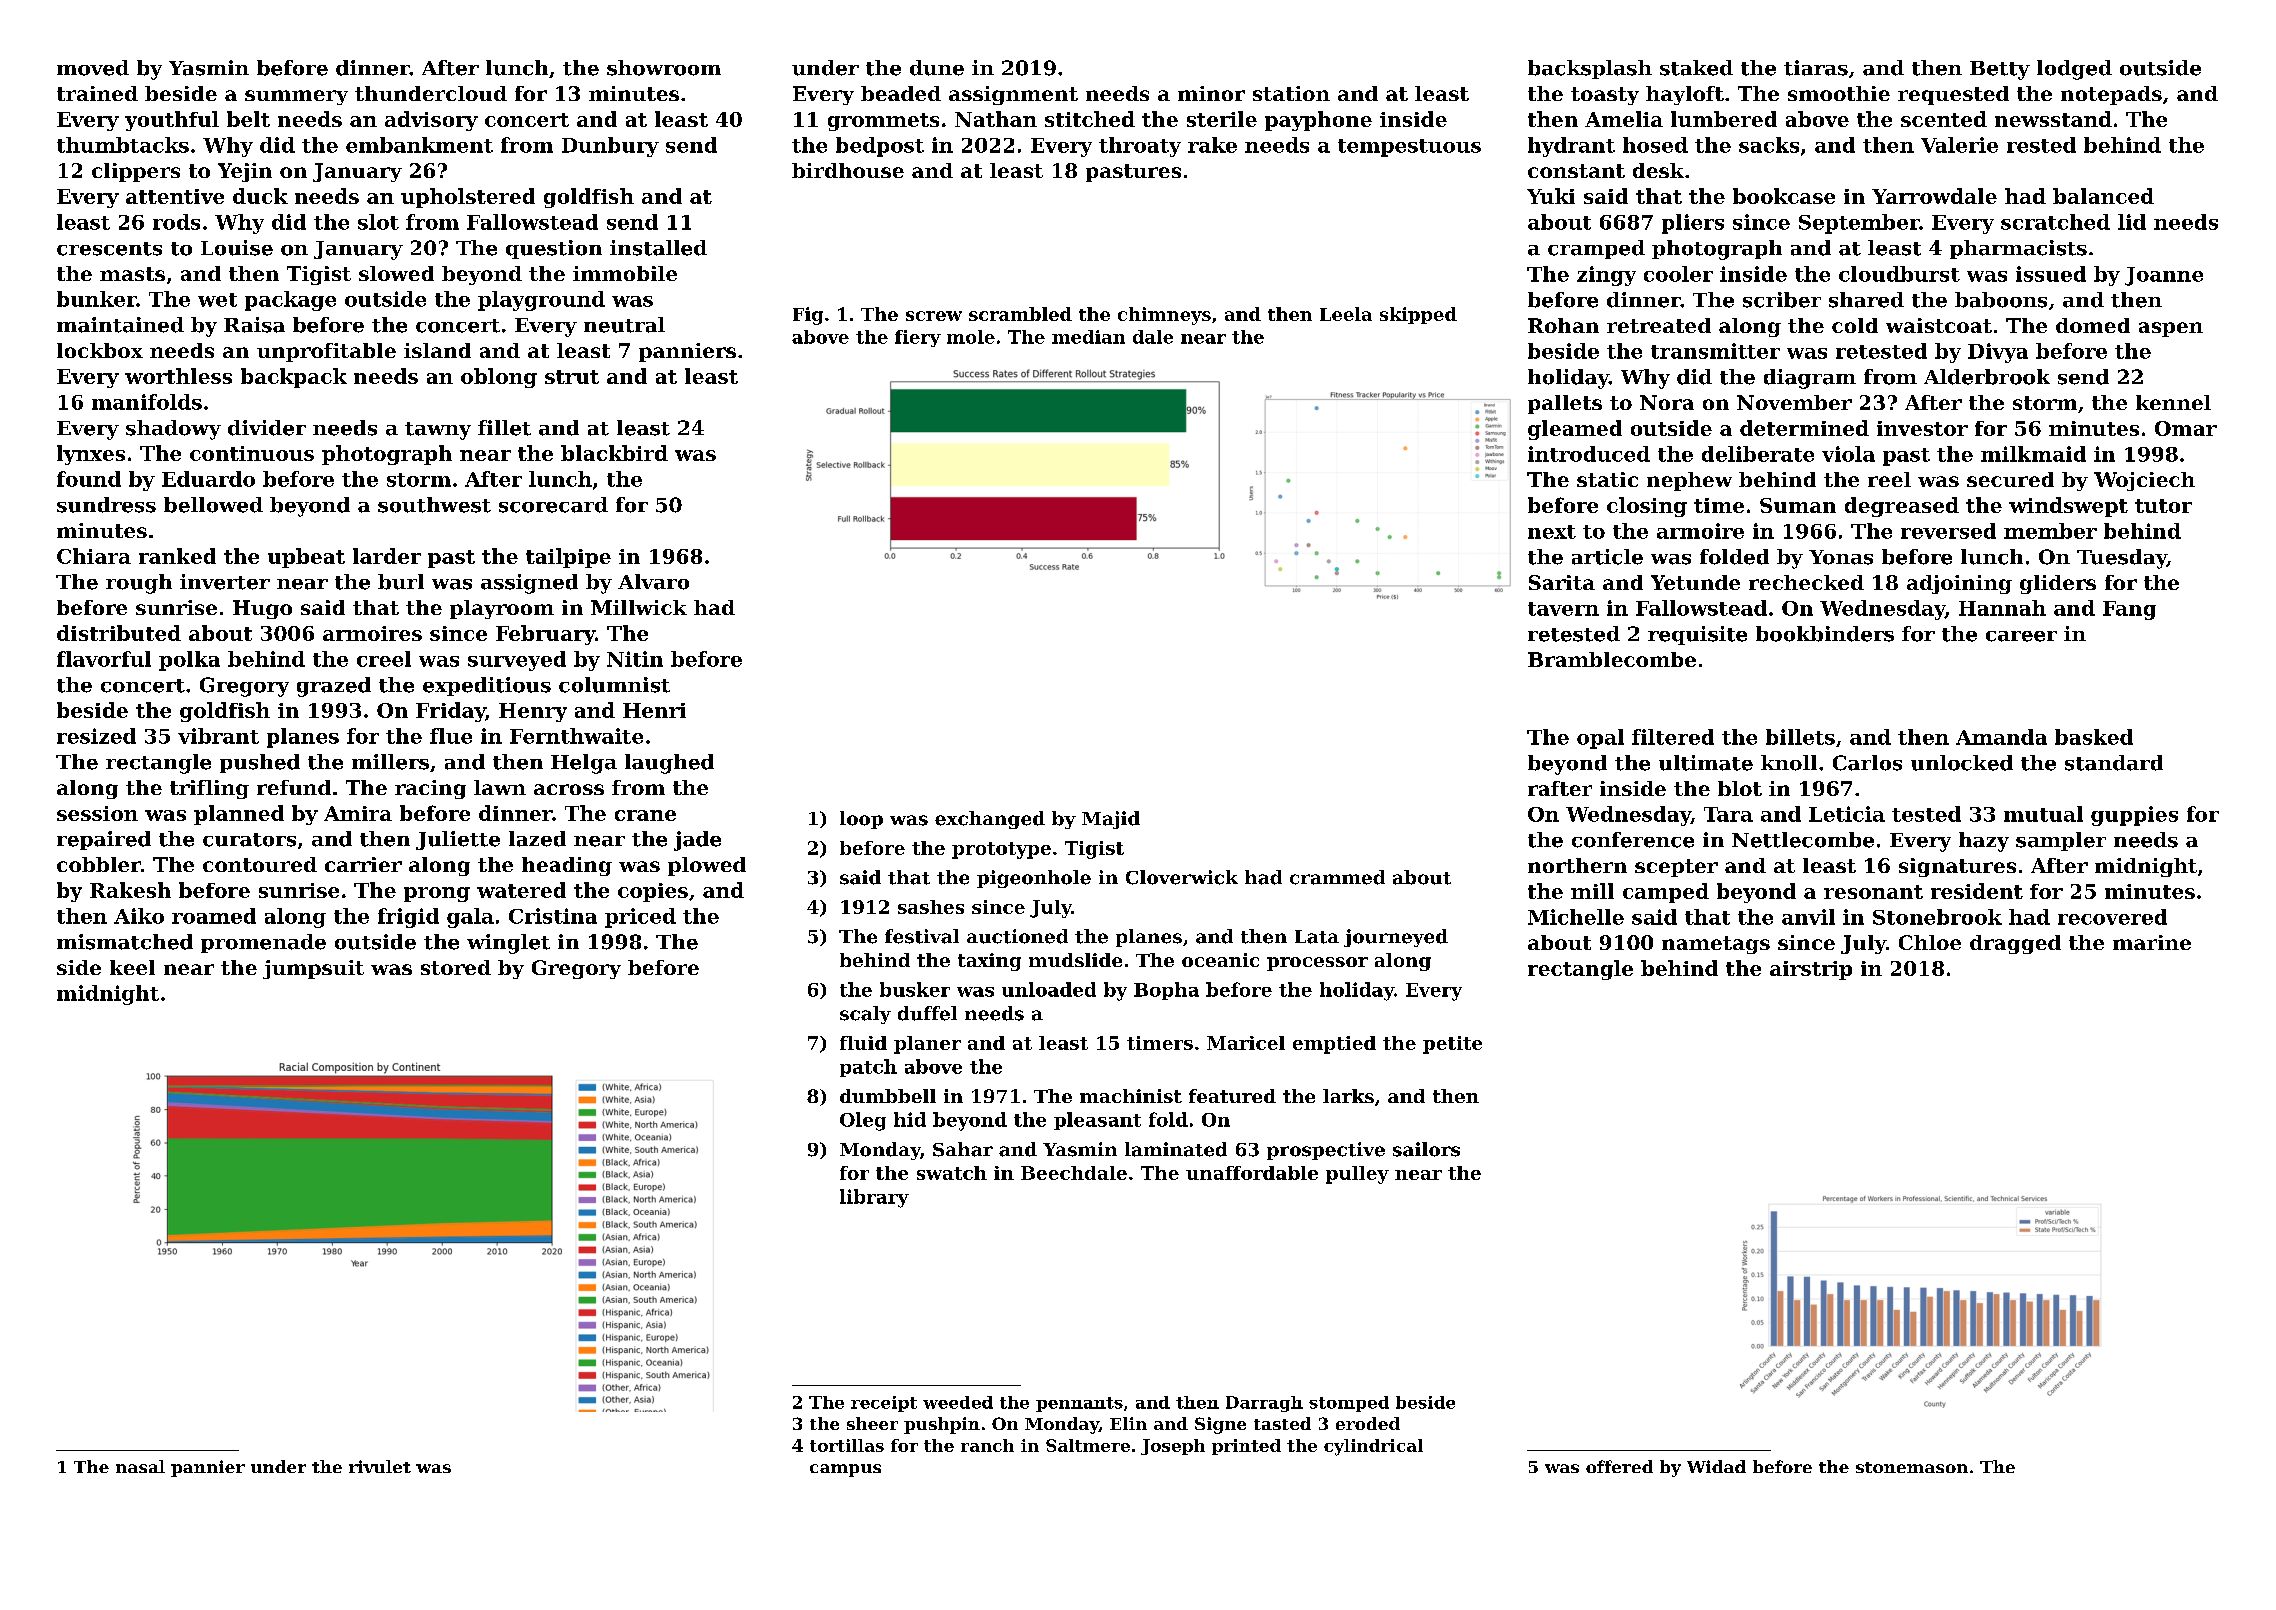 Image resolution: width=2276 pixels, height=1610 pixels. I want to click on festival, so click(922, 936).
